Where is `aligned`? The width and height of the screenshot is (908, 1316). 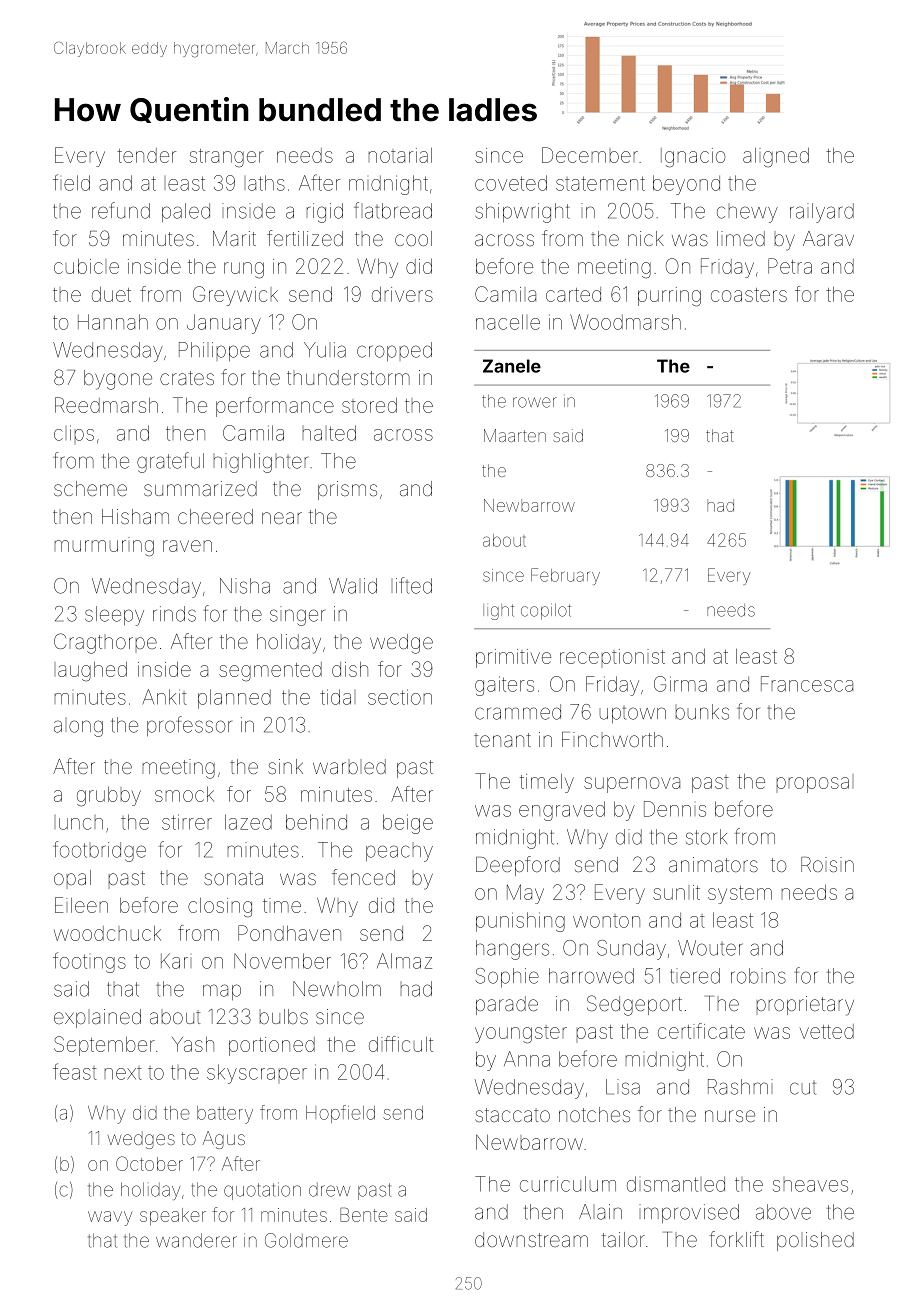
aligned is located at coordinates (776, 157).
